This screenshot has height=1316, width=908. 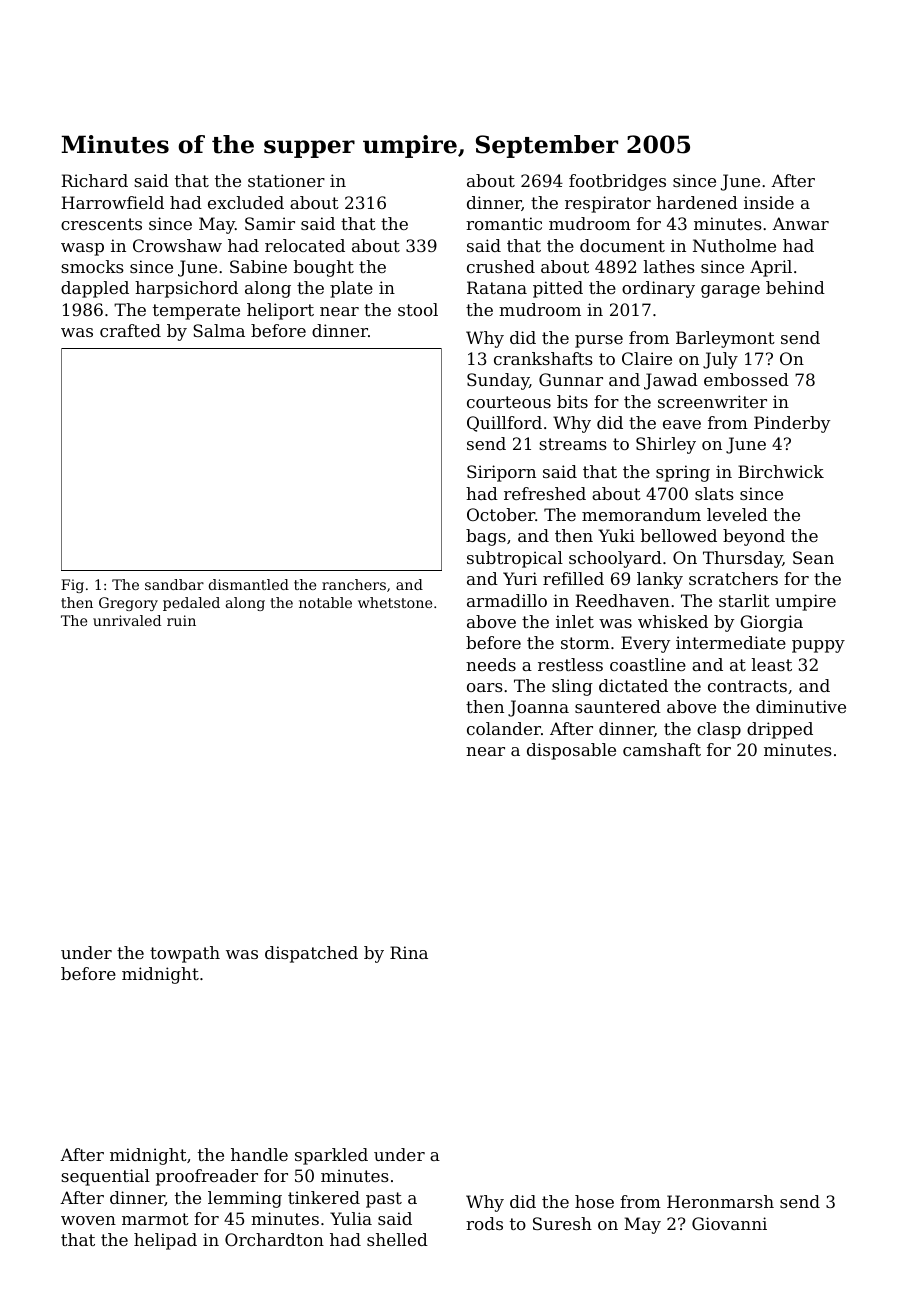 What do you see at coordinates (485, 687) in the screenshot?
I see `oars` at bounding box center [485, 687].
